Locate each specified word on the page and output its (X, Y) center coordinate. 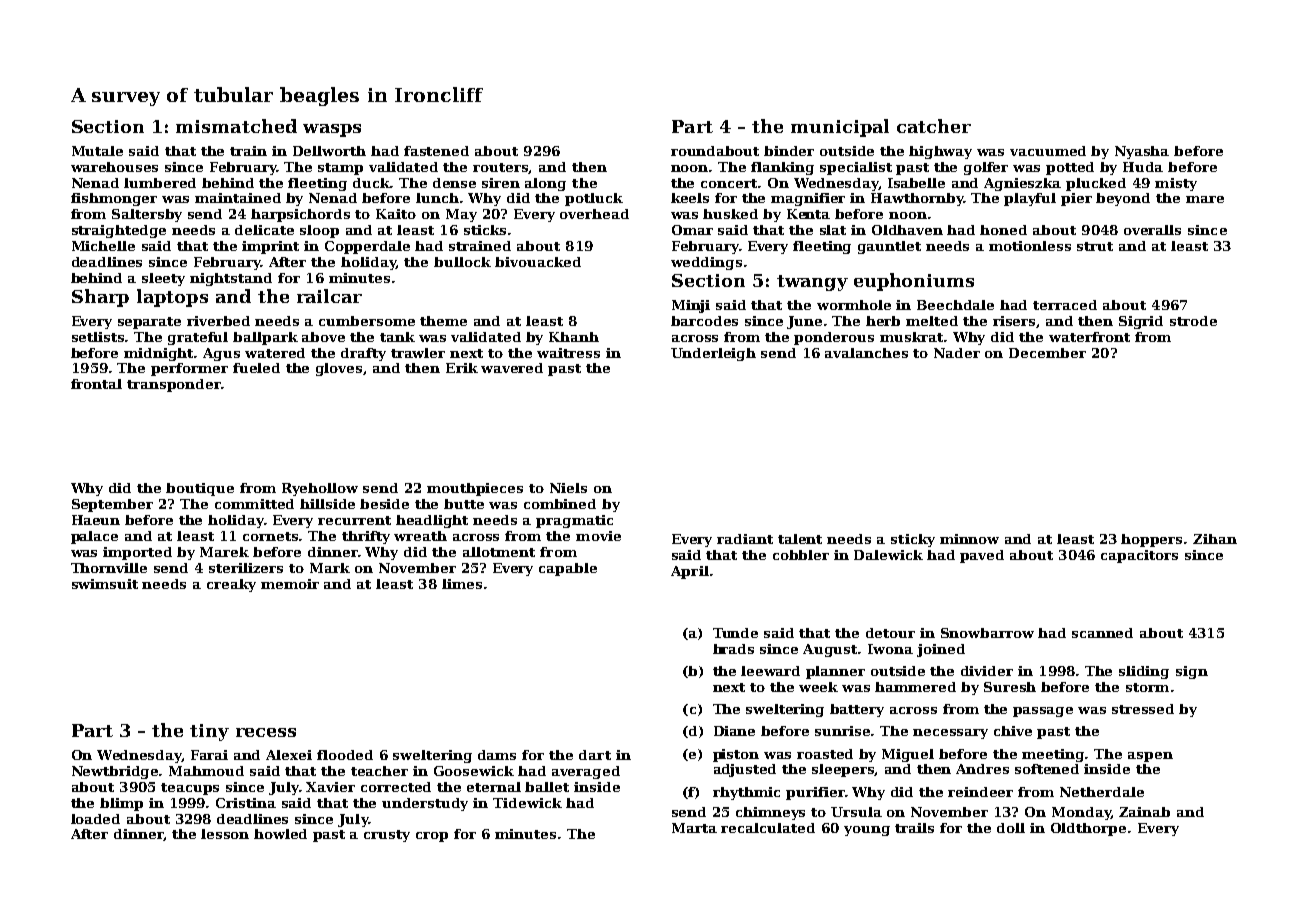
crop (432, 837)
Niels (568, 488)
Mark (330, 568)
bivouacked (538, 262)
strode (1193, 321)
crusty (387, 836)
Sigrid (1141, 322)
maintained (238, 198)
